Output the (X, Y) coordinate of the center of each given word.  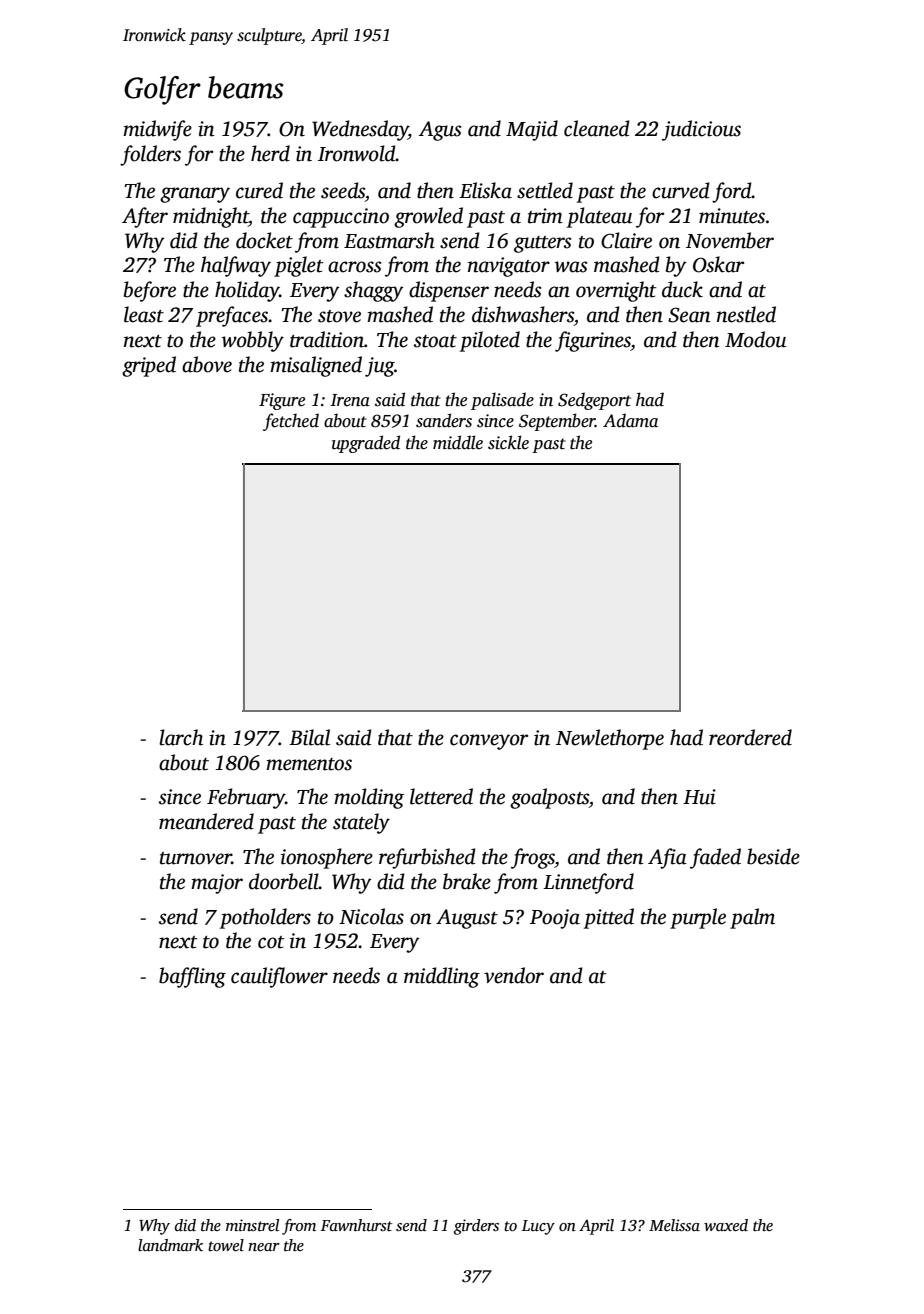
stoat (435, 341)
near (264, 1247)
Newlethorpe (610, 739)
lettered (441, 796)
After (145, 217)
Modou (755, 339)
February (246, 798)
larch (181, 737)
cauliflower (279, 977)
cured (259, 190)
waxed (726, 1225)
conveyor (489, 742)
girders (476, 1227)
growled (428, 217)
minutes (732, 216)
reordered (750, 737)
